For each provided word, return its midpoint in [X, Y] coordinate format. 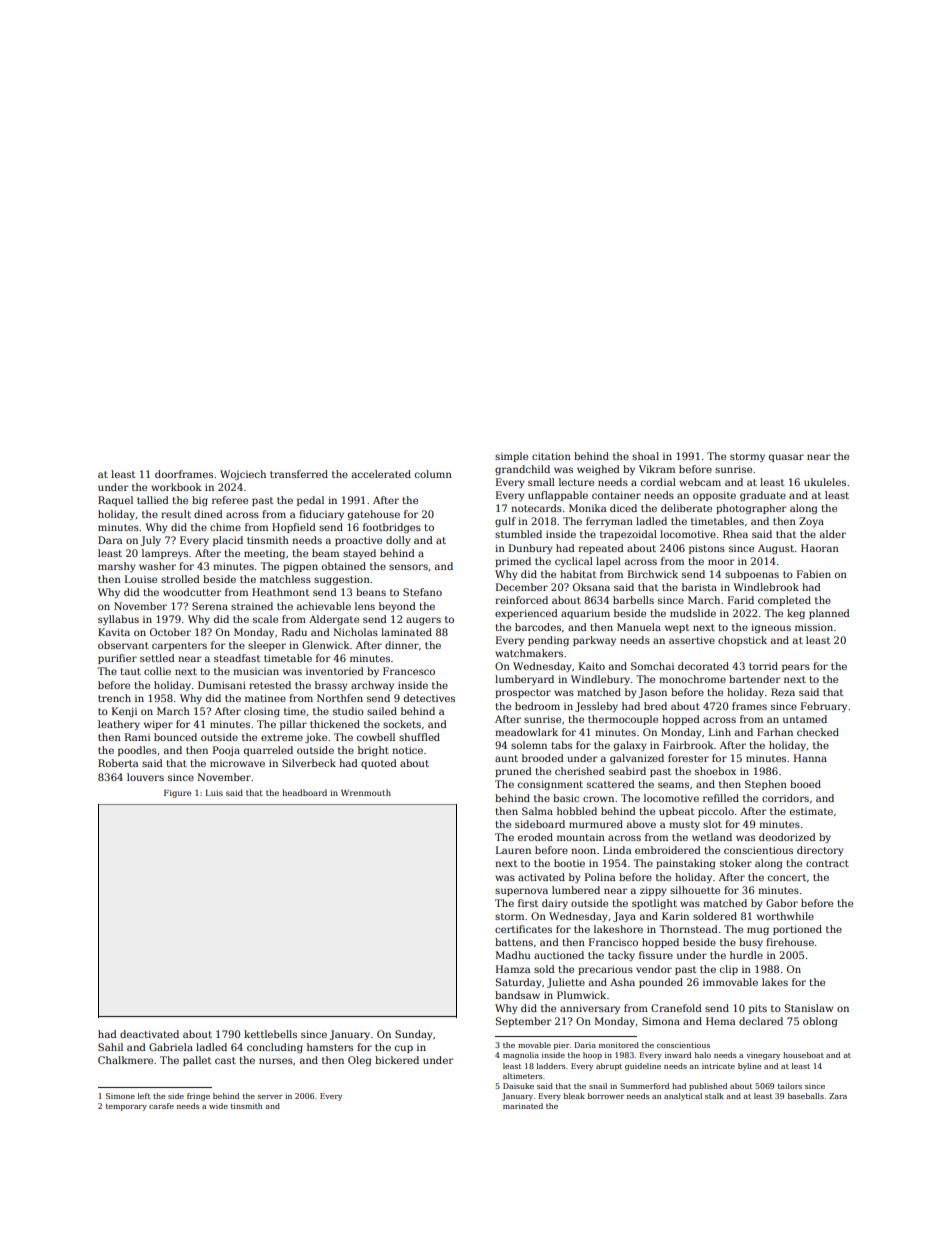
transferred [299, 474]
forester [688, 758]
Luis [214, 793]
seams [673, 785]
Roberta [118, 763]
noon [583, 851]
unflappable [558, 496]
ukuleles [825, 482]
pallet [197, 1061]
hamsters [330, 1047]
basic [566, 798]
